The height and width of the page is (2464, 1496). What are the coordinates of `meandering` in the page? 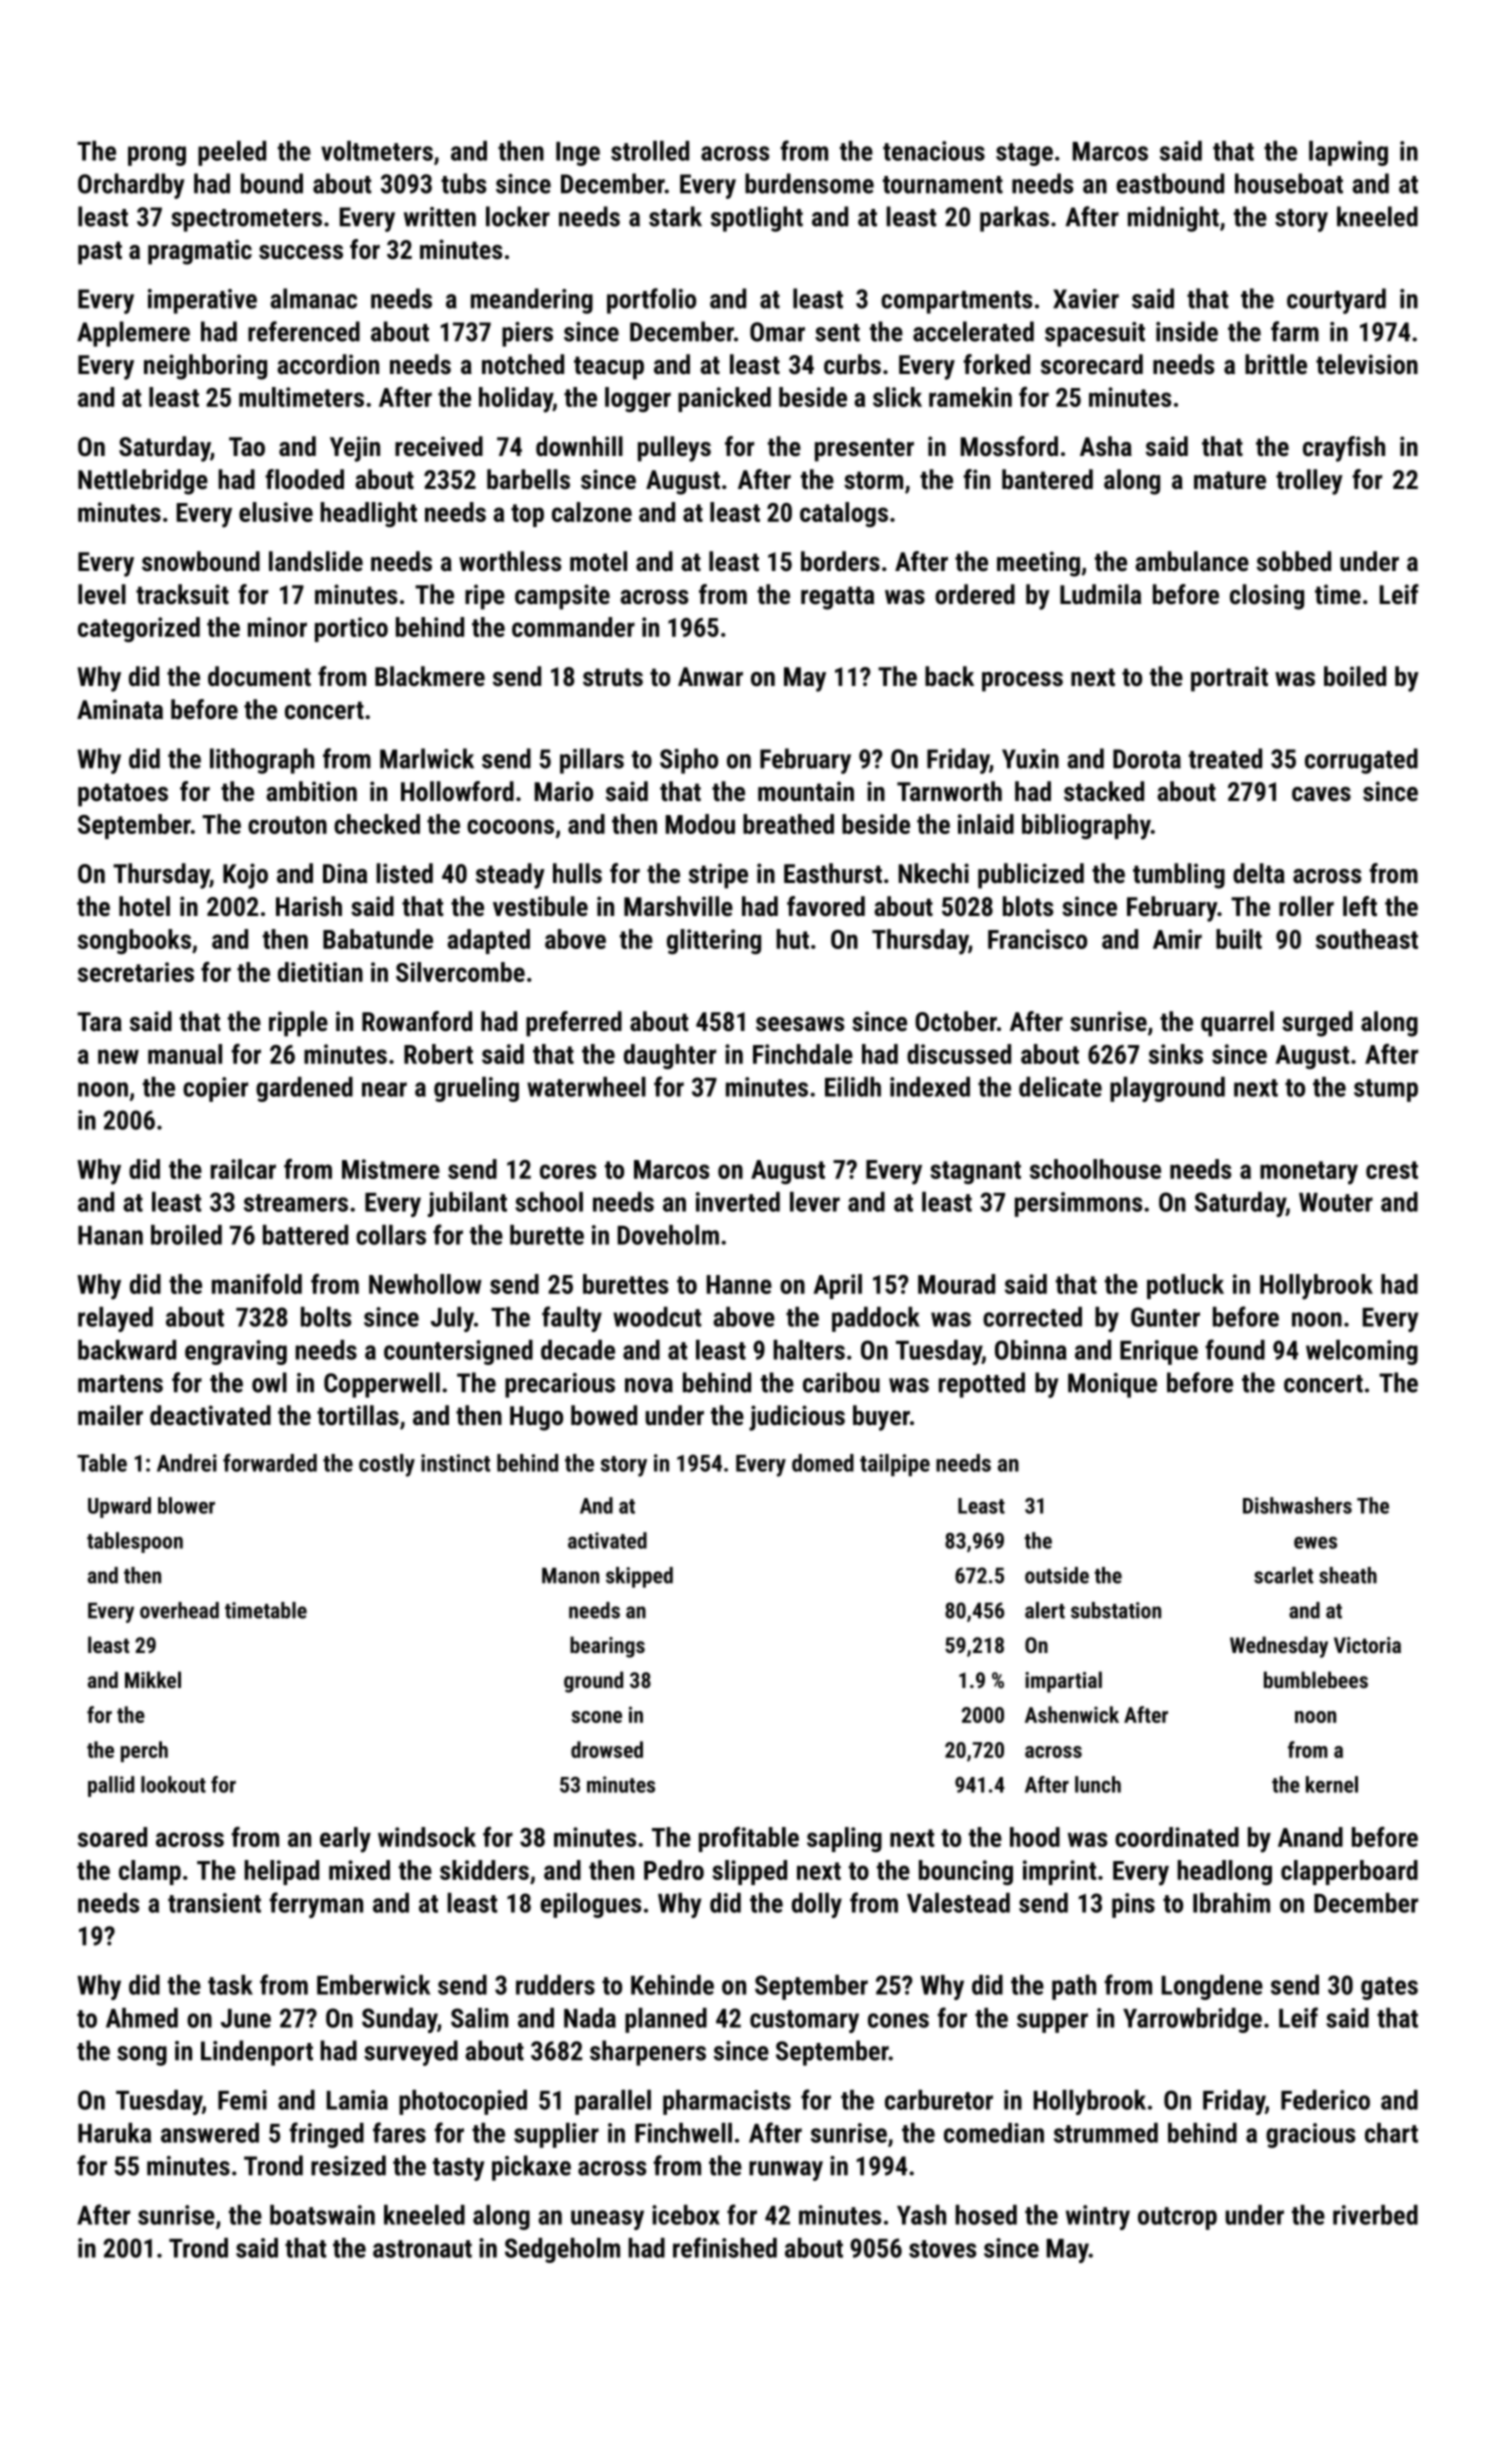 It's located at (532, 301).
